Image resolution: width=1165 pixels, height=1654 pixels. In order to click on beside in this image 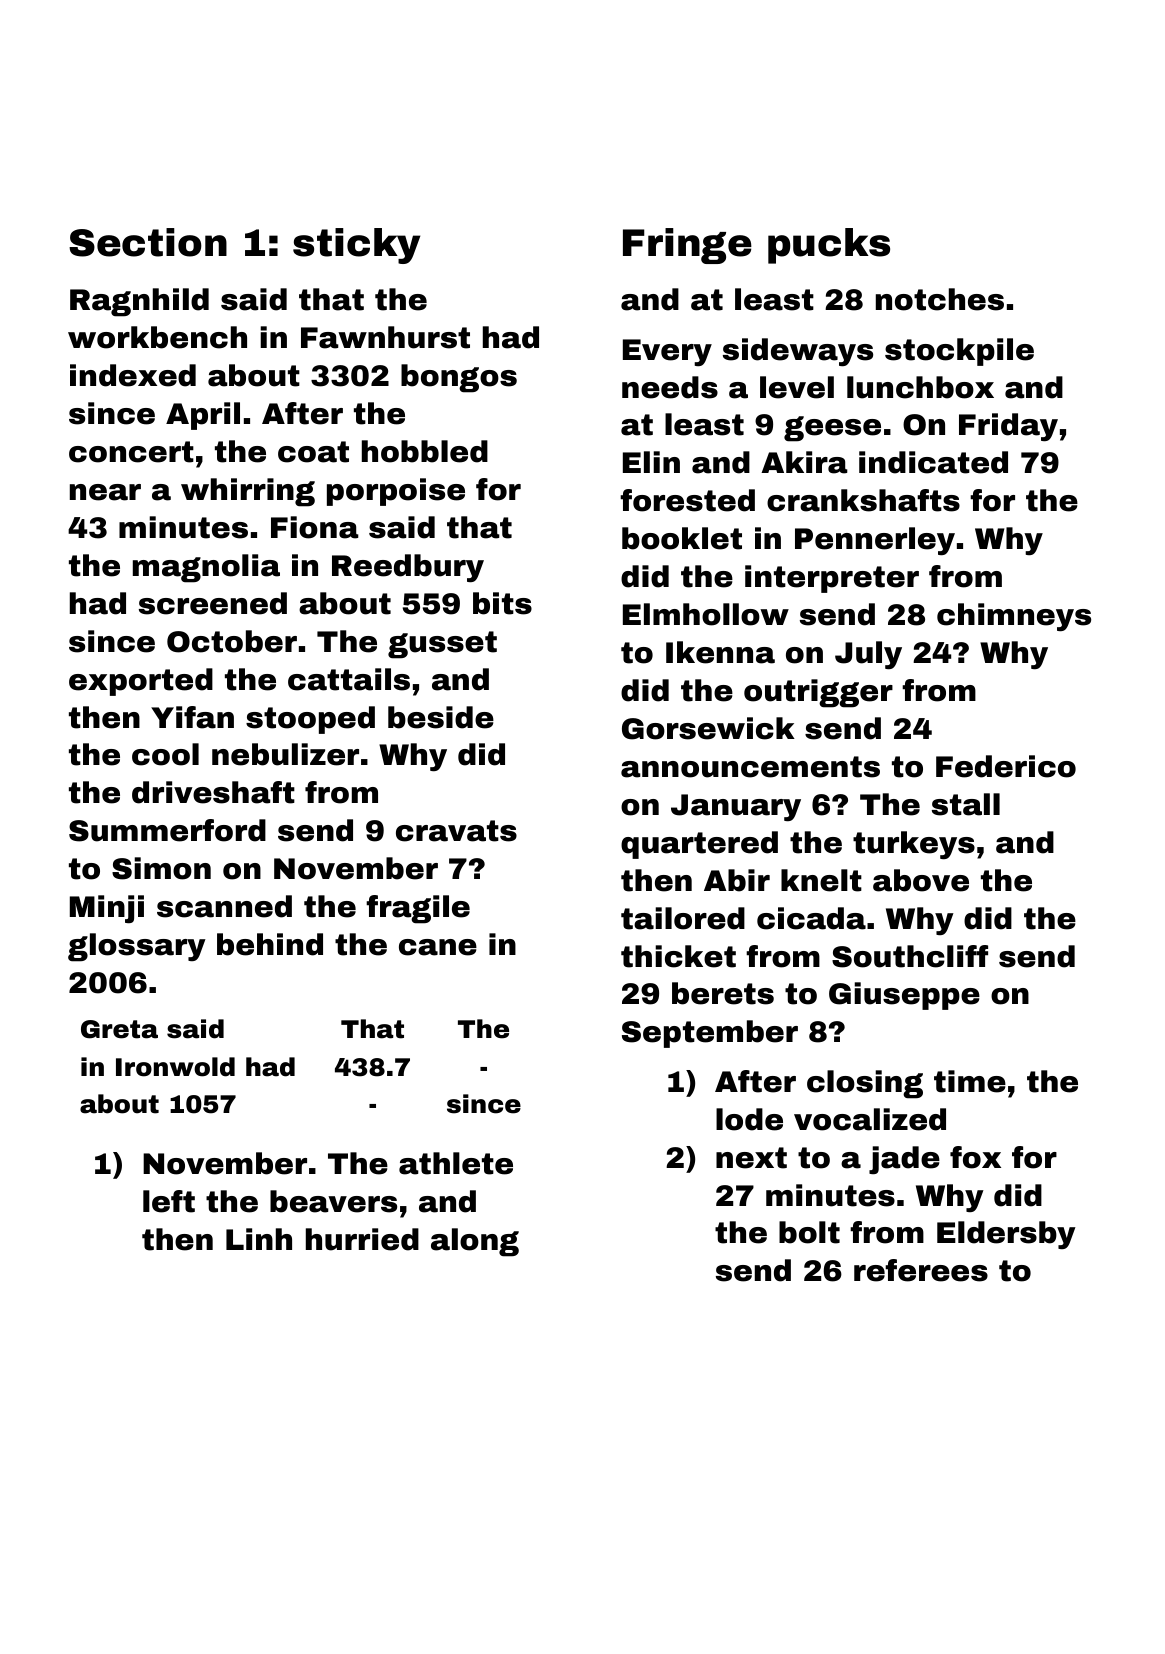, I will do `click(441, 717)`.
